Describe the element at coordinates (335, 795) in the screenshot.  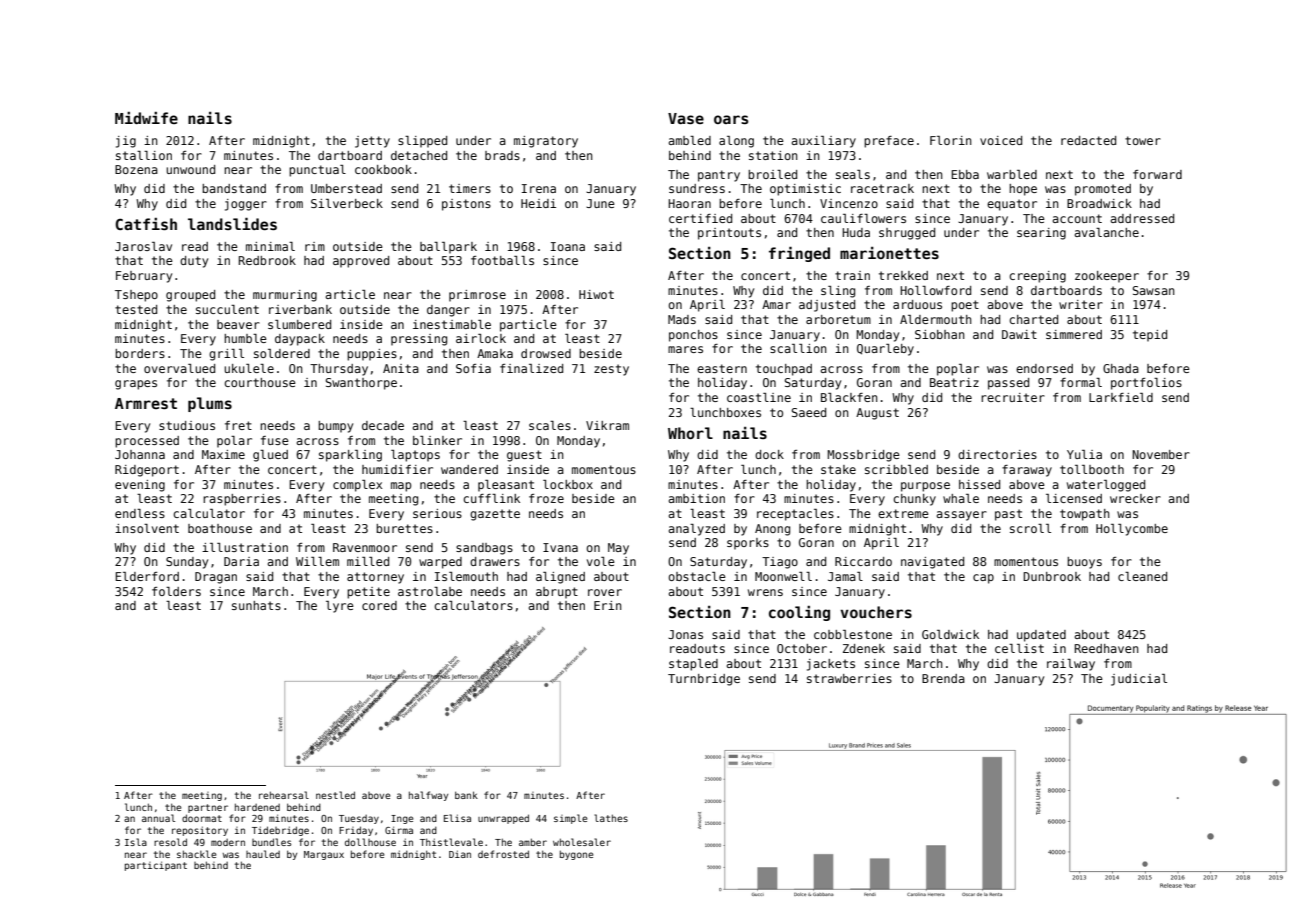
I see `nestled` at that location.
